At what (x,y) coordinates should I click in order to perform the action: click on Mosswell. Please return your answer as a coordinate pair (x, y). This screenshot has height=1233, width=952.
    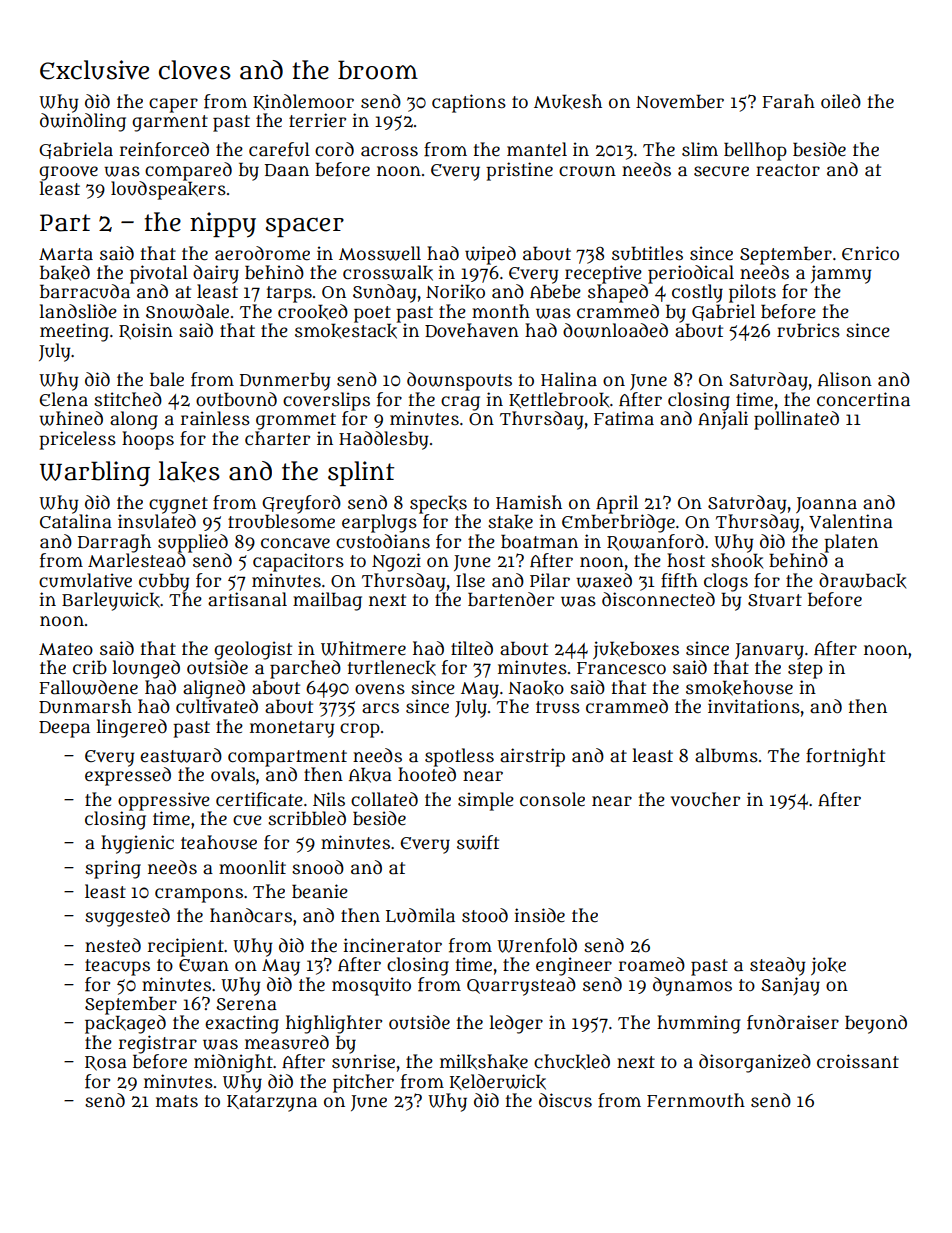
    Looking at the image, I should click on (380, 253).
